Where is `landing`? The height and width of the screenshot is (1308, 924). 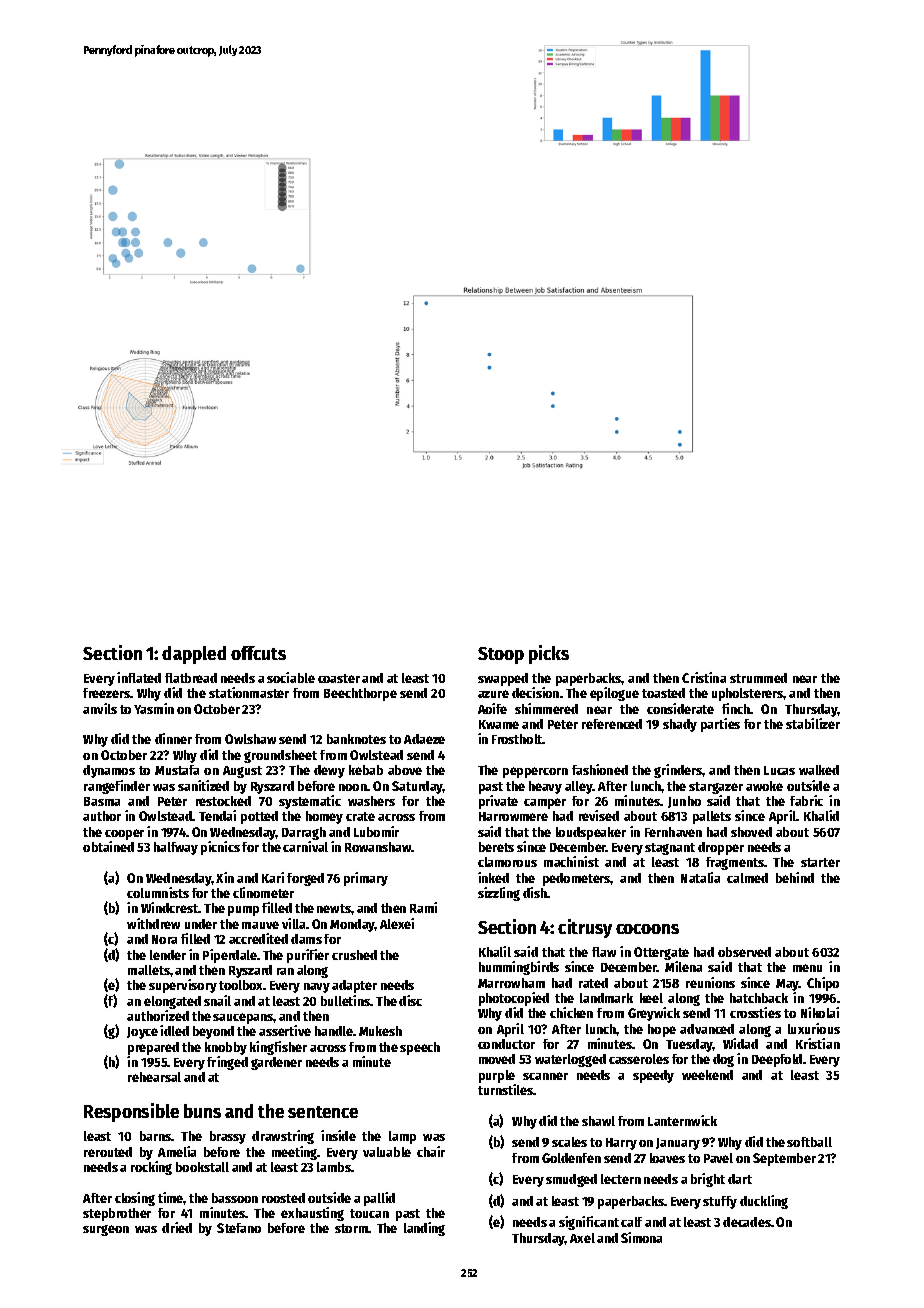 landing is located at coordinates (424, 1229).
